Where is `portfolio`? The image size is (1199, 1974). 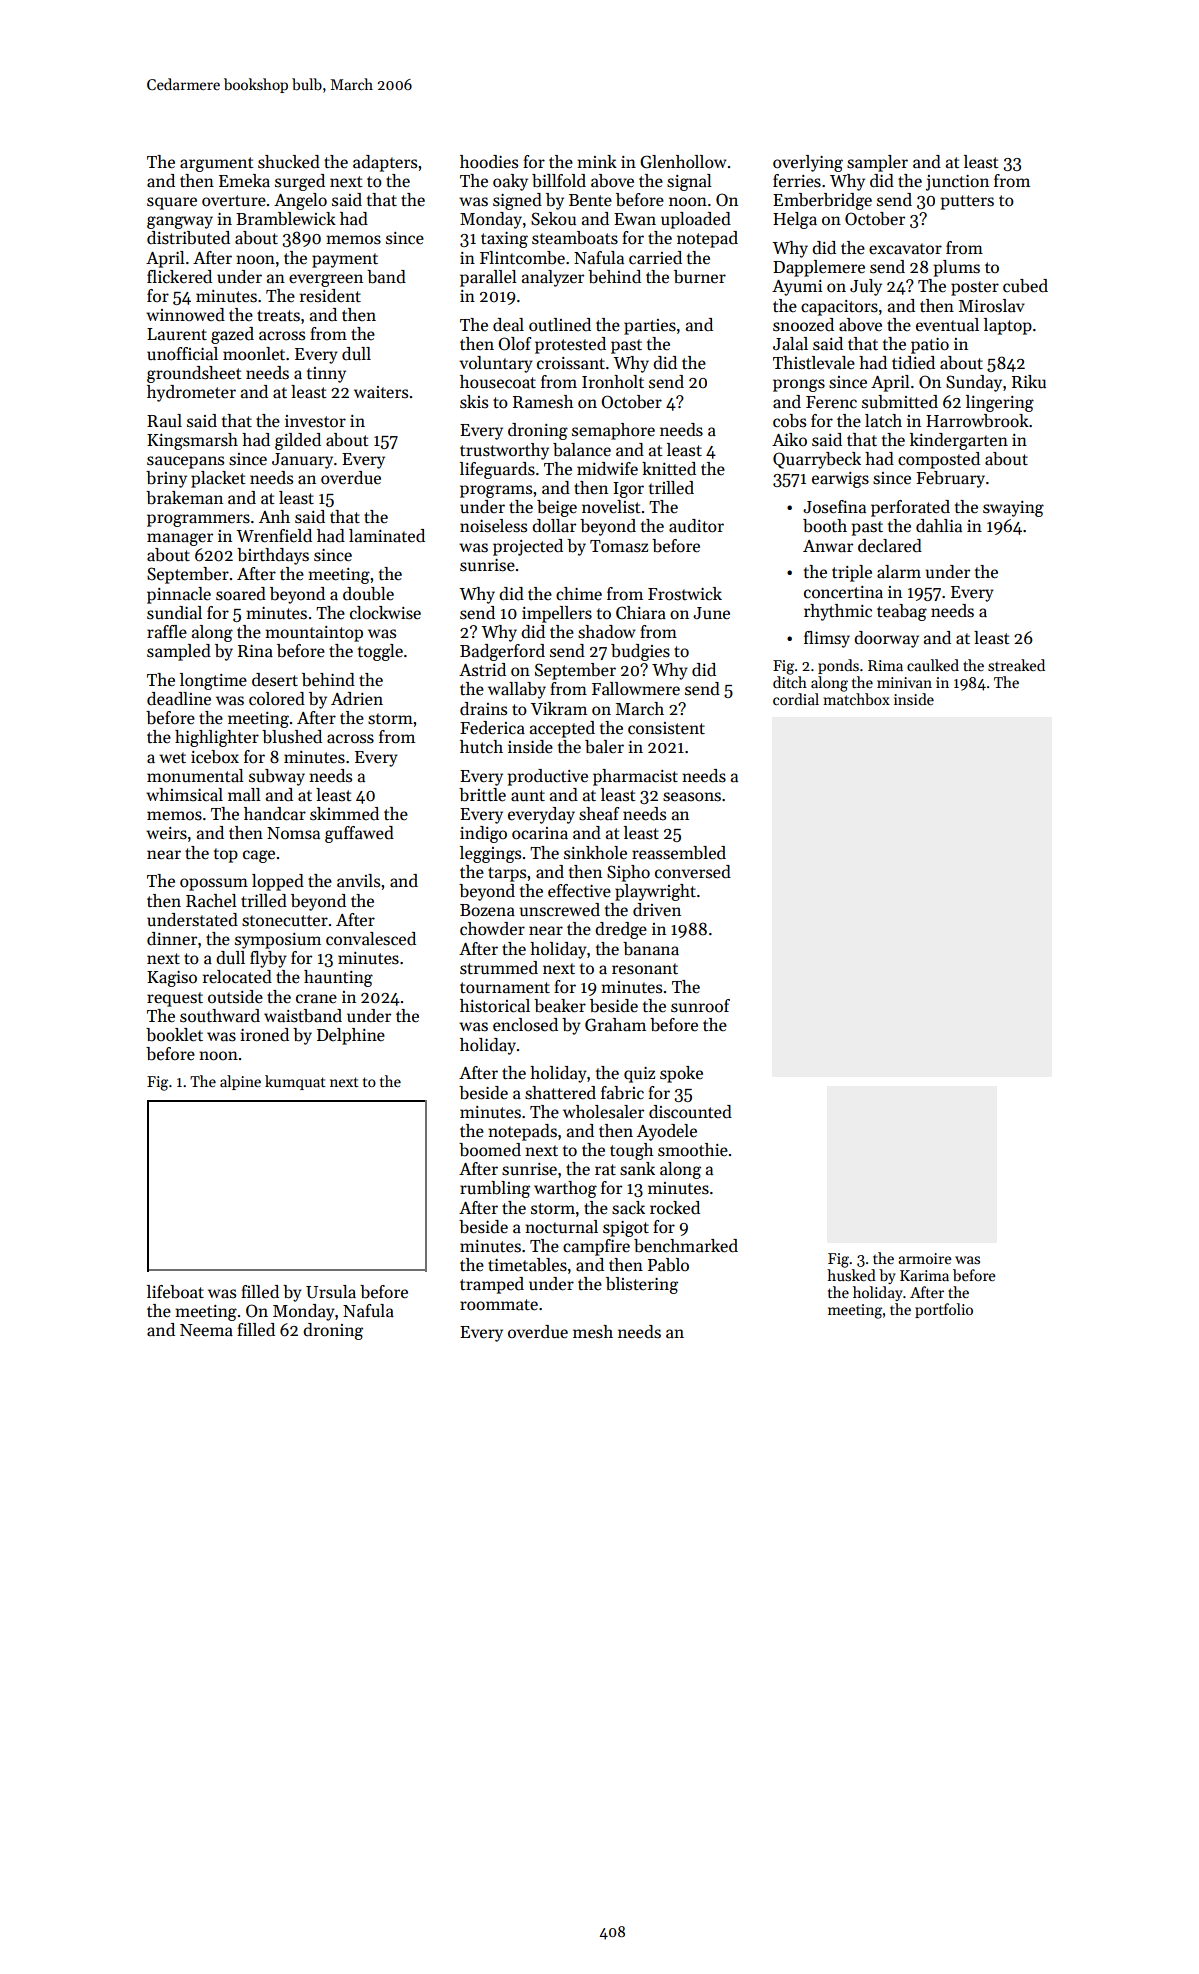 portfolio is located at coordinates (944, 1310).
